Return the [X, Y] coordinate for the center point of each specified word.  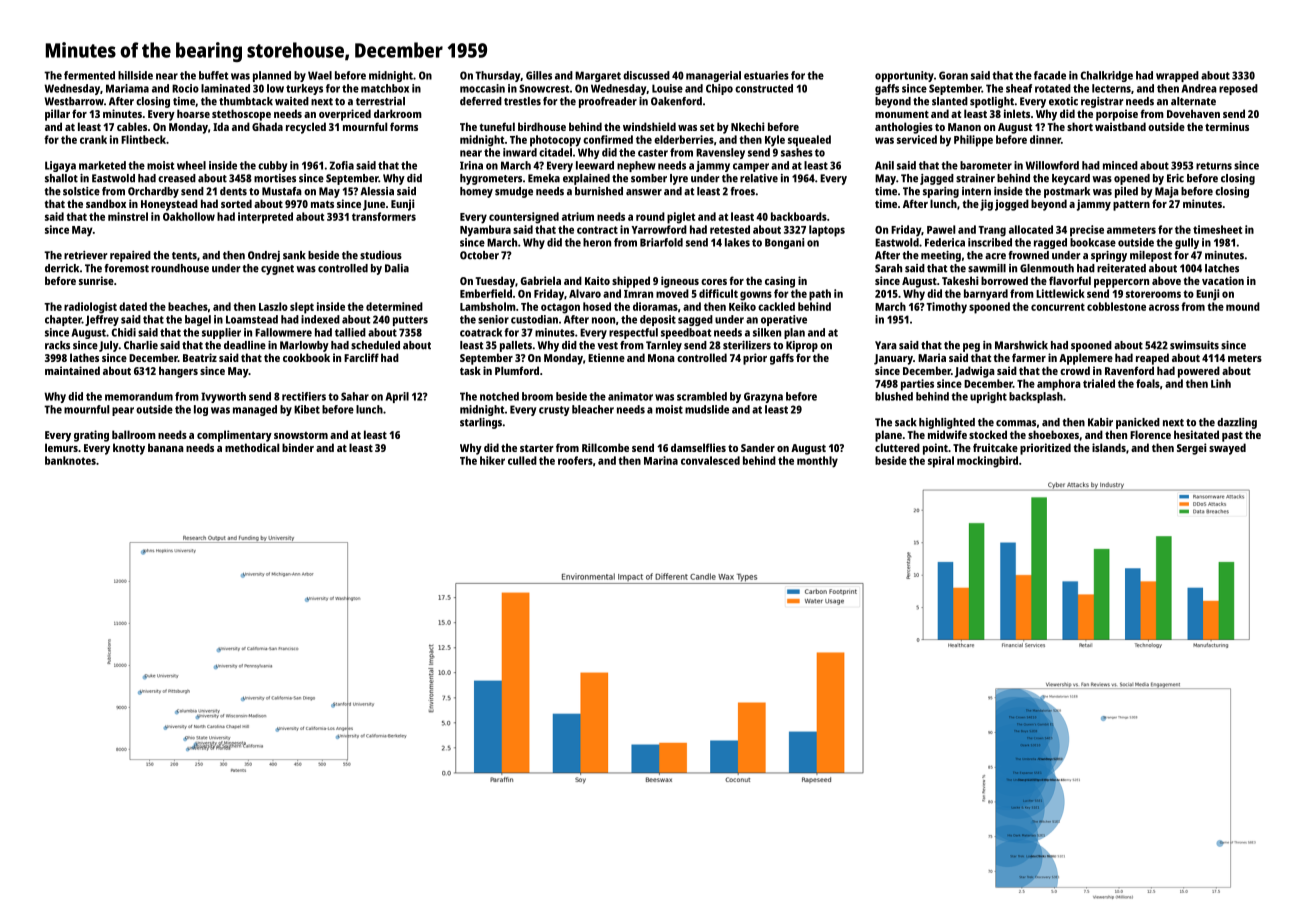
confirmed [608, 139]
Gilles [539, 75]
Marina [661, 460]
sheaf [1019, 88]
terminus [1227, 126]
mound [1243, 306]
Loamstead [252, 319]
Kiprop [802, 346]
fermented [89, 75]
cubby [272, 166]
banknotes [70, 460]
